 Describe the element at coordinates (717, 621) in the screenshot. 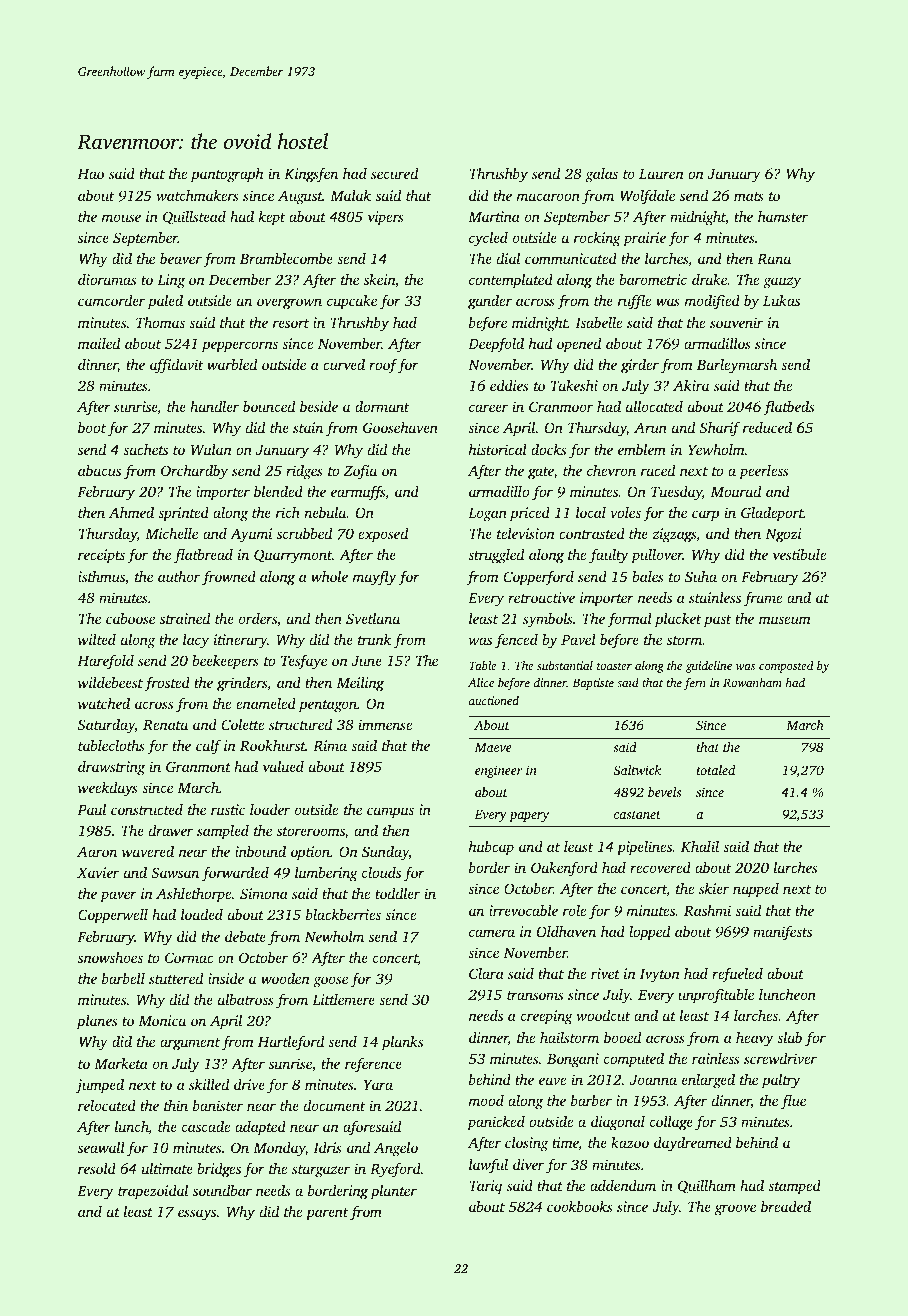

I see `past` at that location.
